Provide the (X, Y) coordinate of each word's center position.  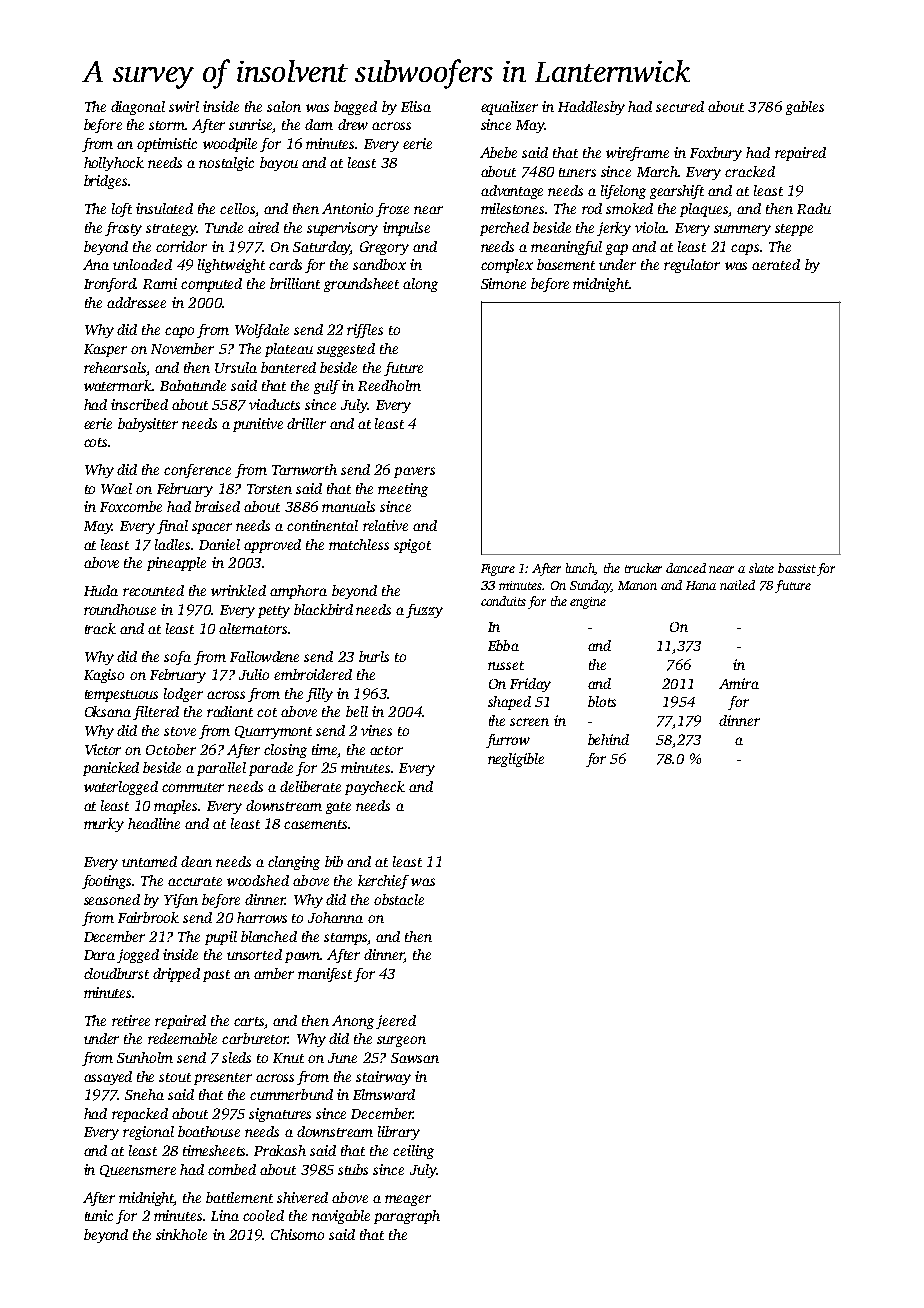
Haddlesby (591, 108)
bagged (355, 108)
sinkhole (181, 1234)
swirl (184, 106)
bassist (797, 568)
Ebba (503, 645)
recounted (153, 590)
